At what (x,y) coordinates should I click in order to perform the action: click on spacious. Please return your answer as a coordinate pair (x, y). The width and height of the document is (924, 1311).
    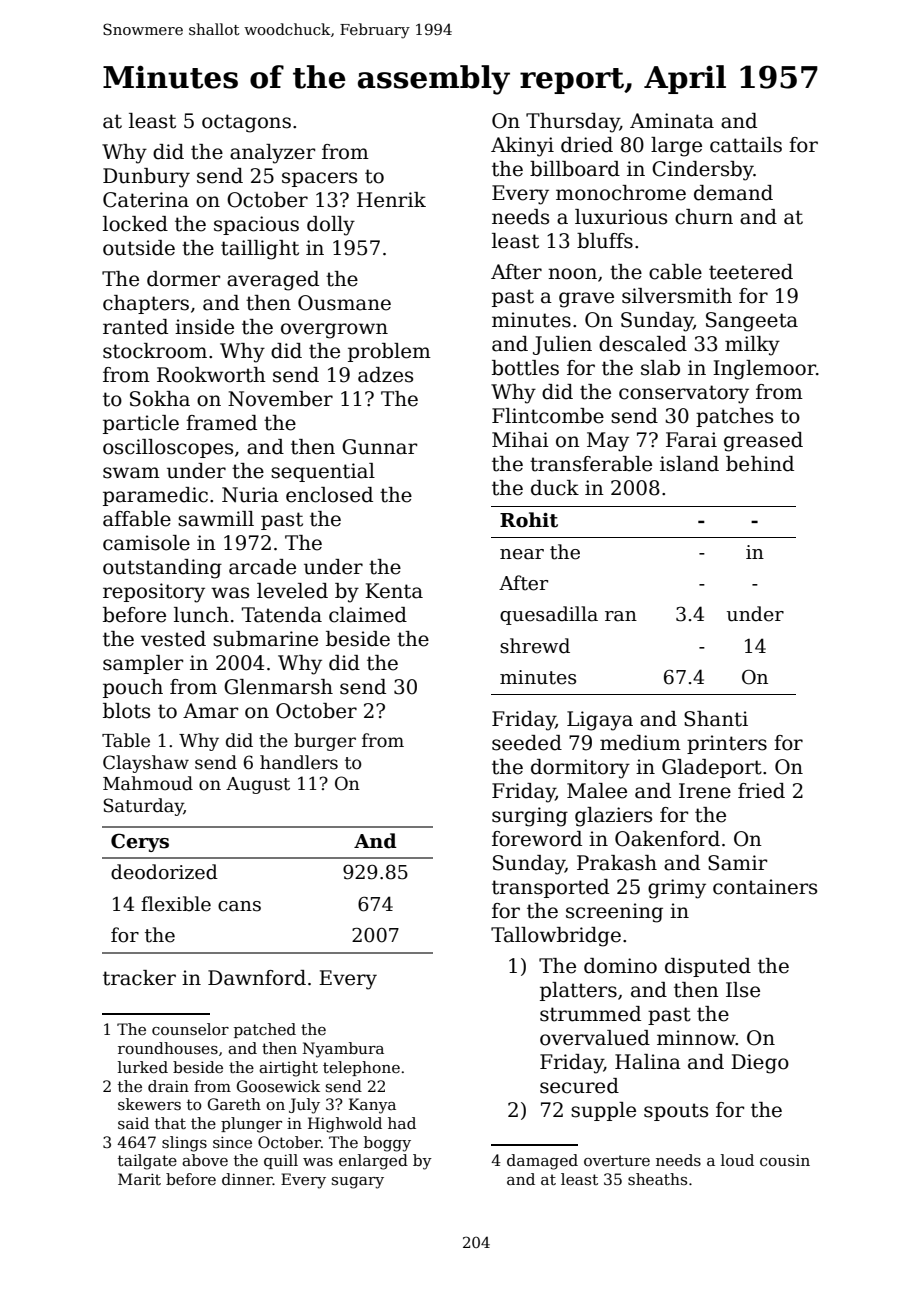
    Looking at the image, I should click on (256, 225).
